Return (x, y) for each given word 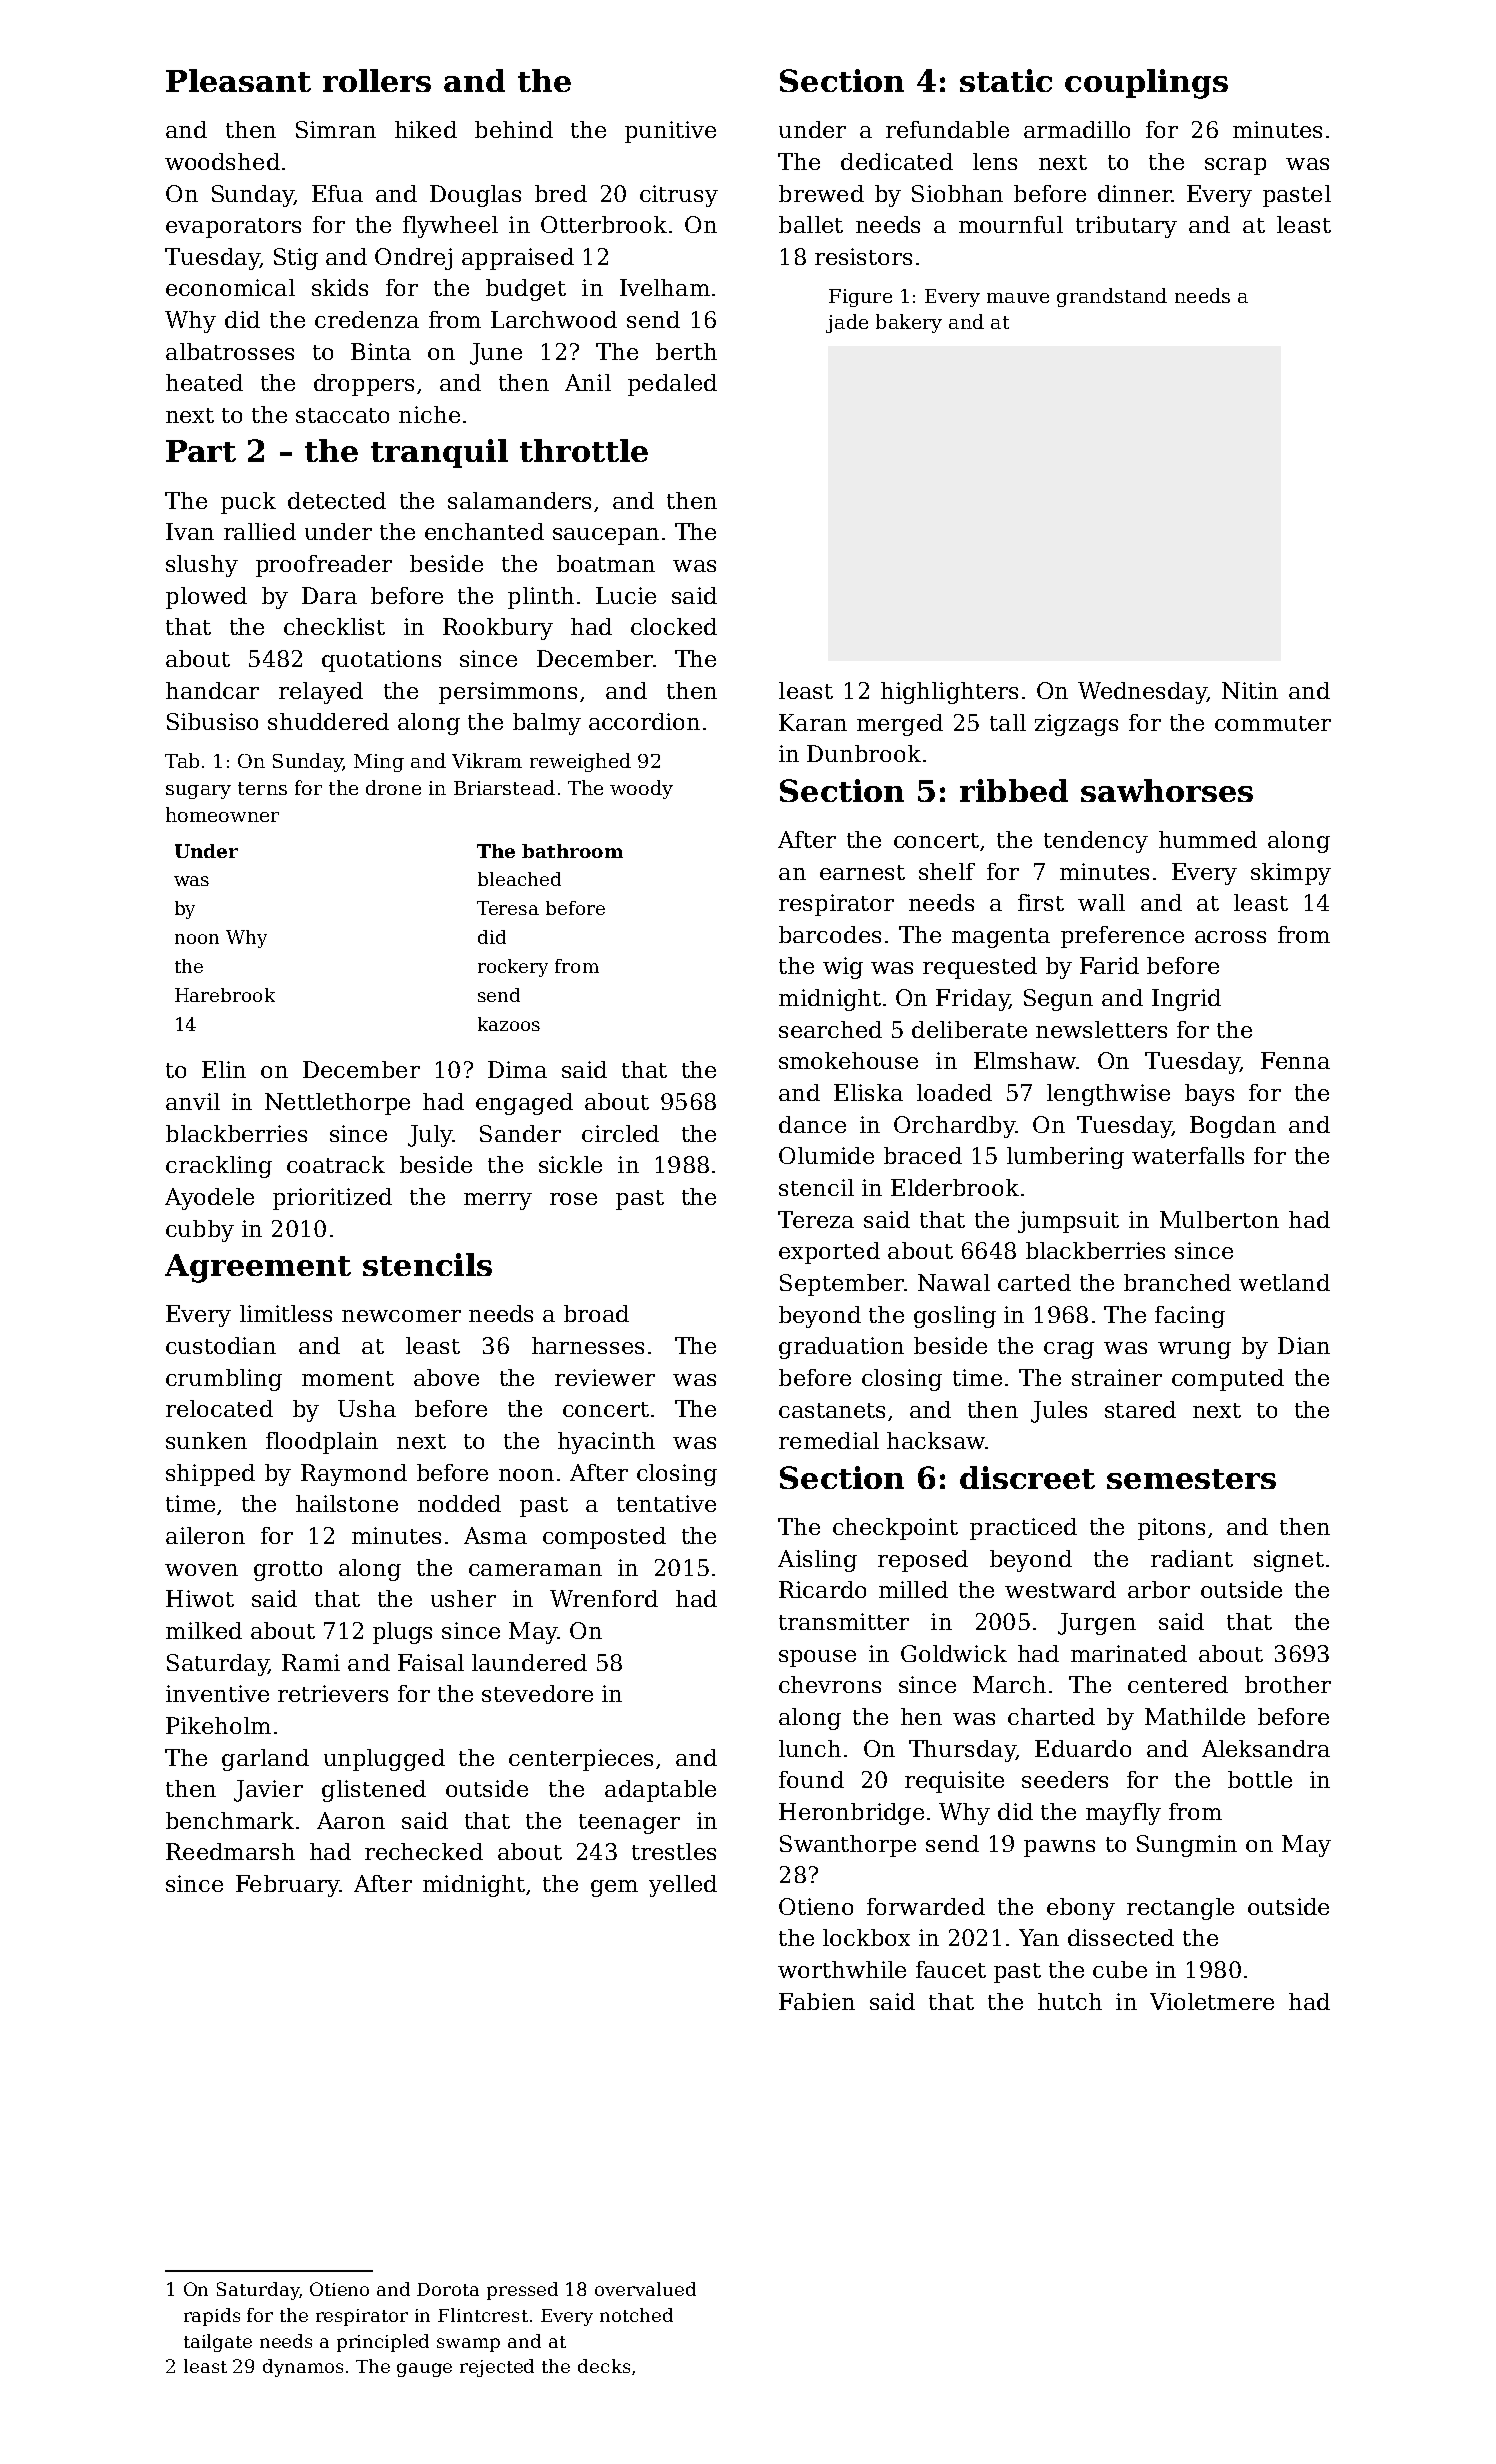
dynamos (303, 2368)
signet (1289, 1561)
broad (596, 1313)
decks (604, 2366)
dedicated (897, 161)
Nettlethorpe (337, 1104)
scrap (1235, 166)
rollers (377, 80)
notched (636, 2315)
